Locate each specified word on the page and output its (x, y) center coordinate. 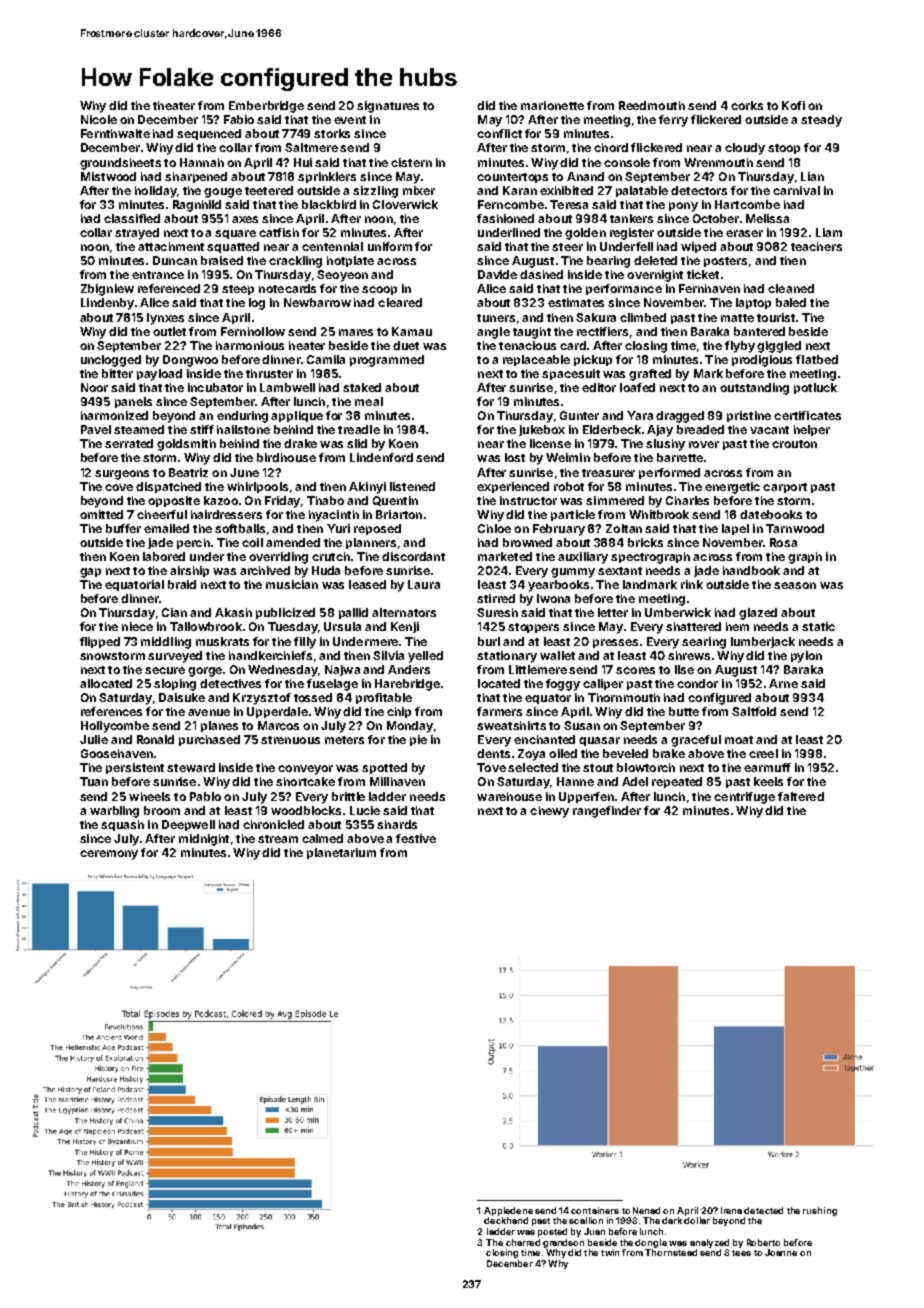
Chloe (494, 528)
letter (613, 612)
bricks (645, 542)
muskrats (222, 641)
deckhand (506, 1220)
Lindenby (107, 304)
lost (515, 457)
